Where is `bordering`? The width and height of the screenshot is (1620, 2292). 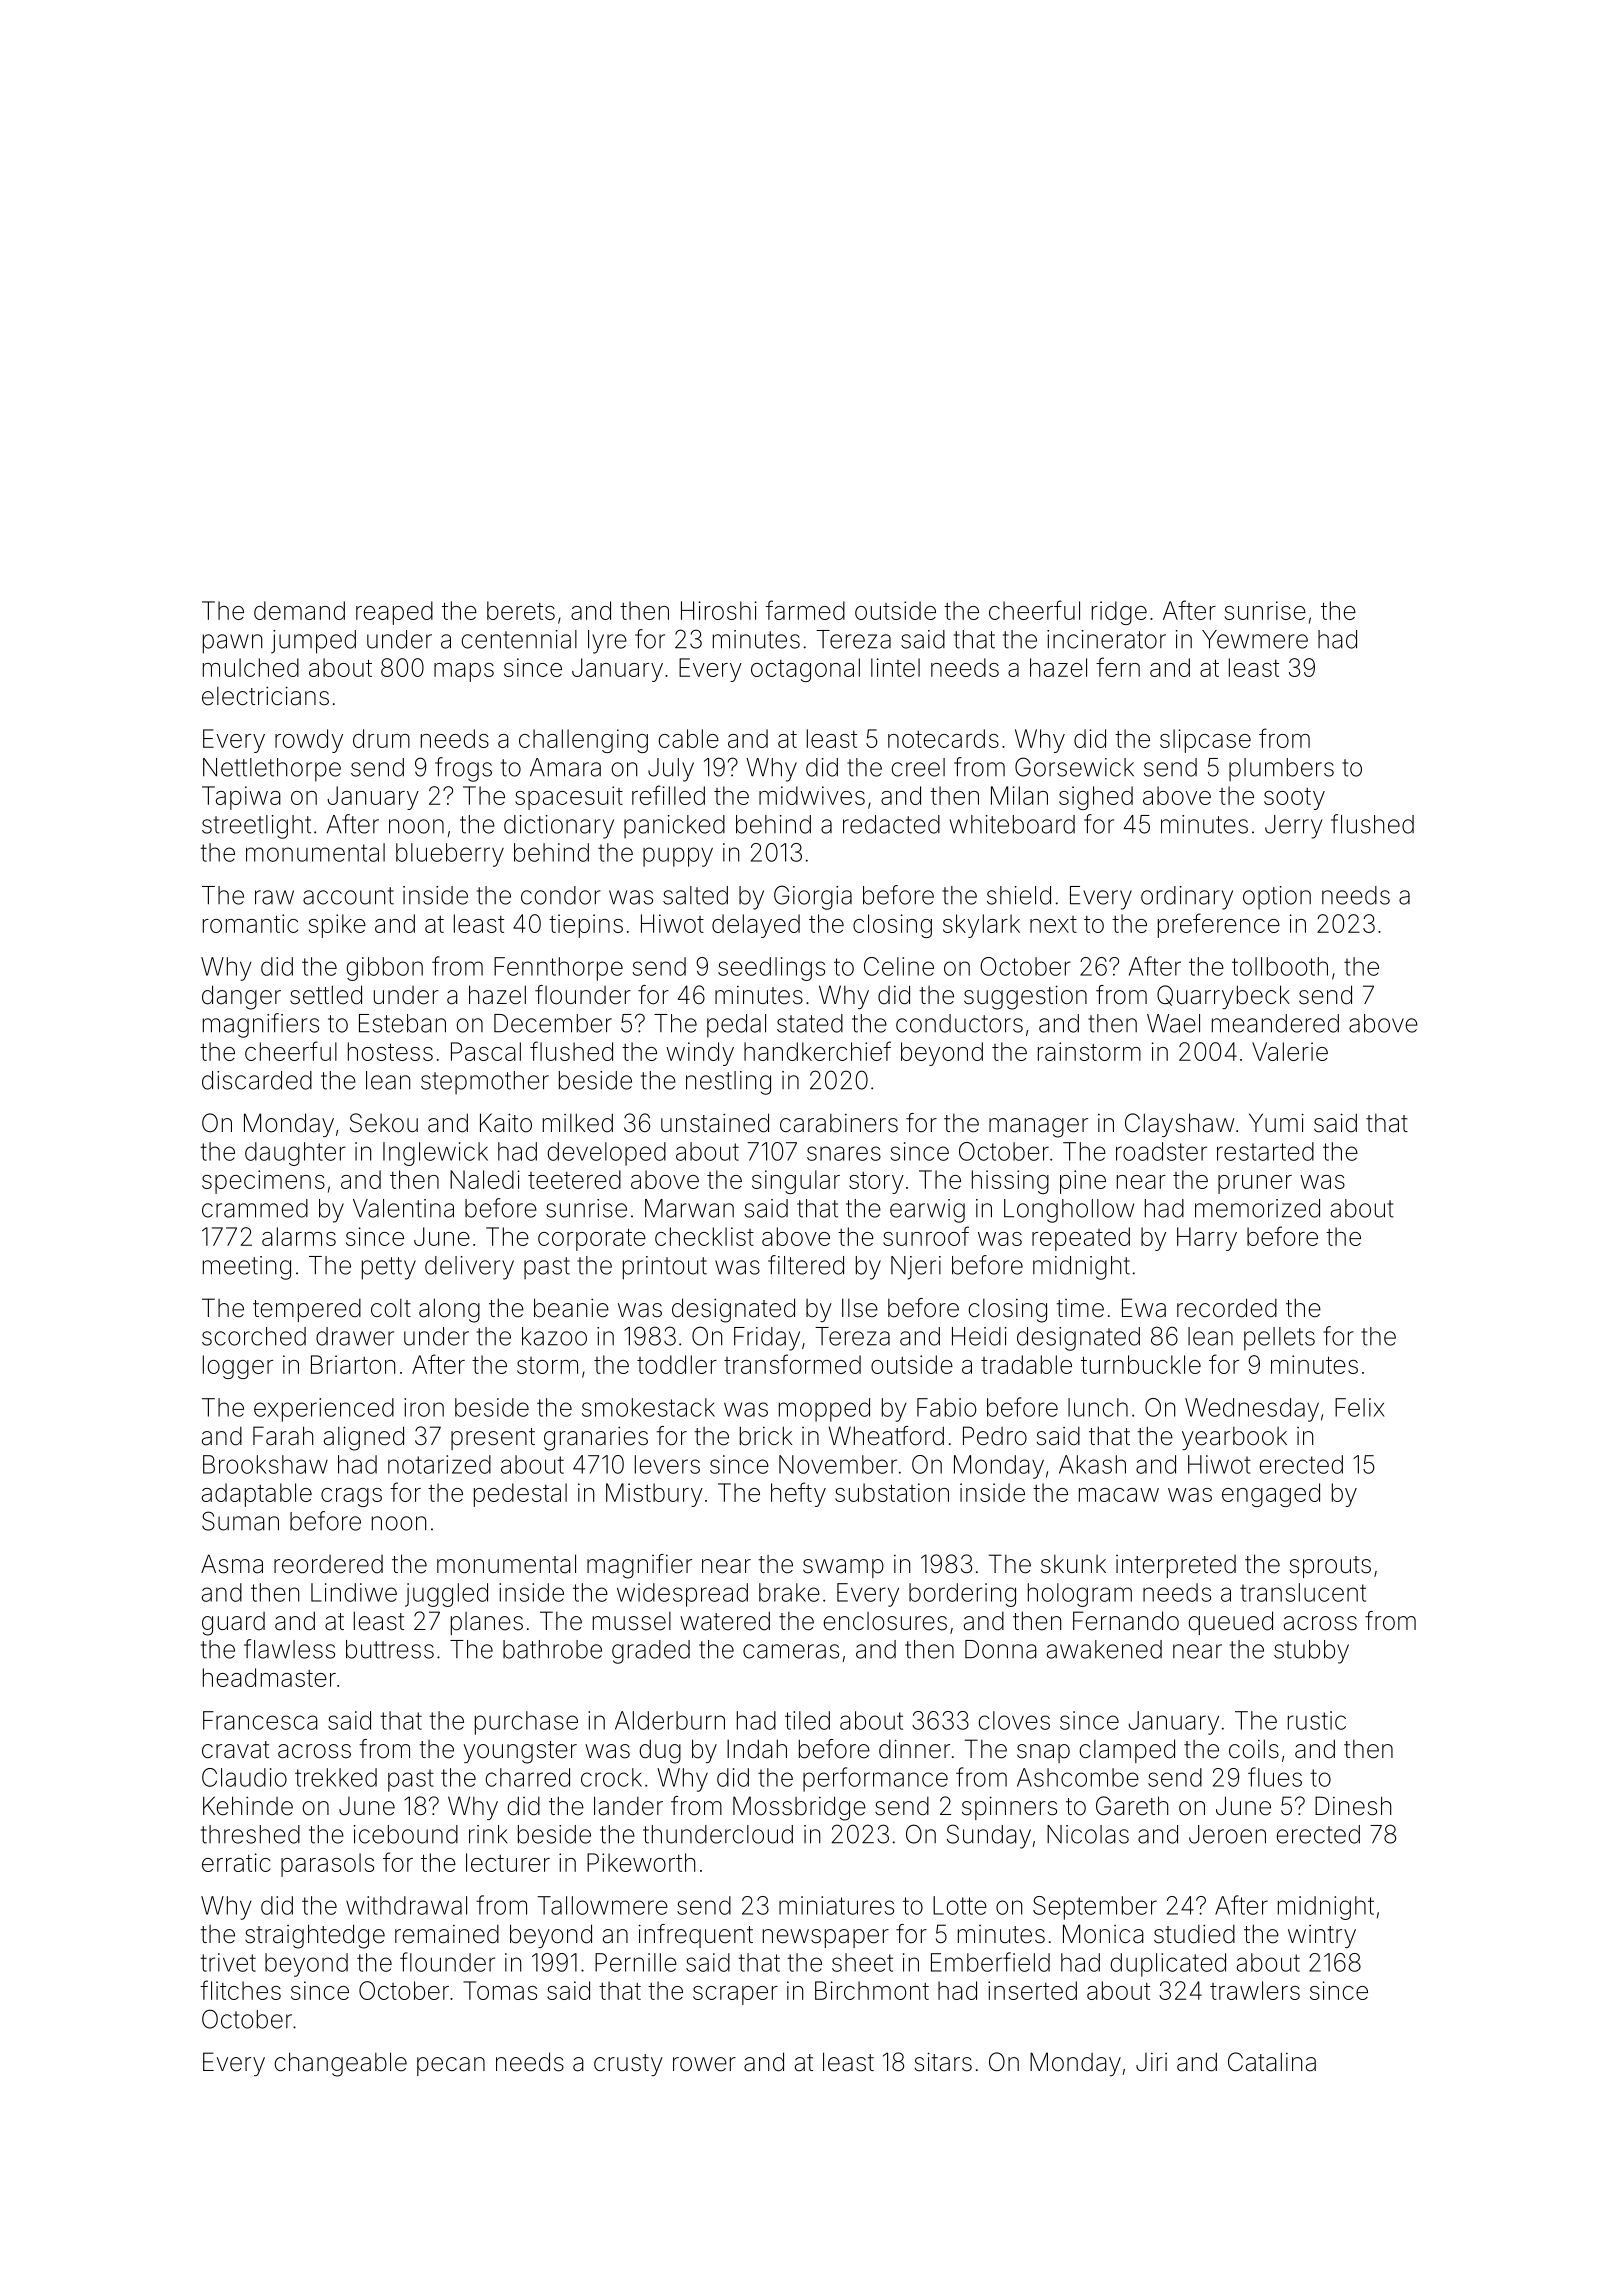
bordering is located at coordinates (962, 1595).
